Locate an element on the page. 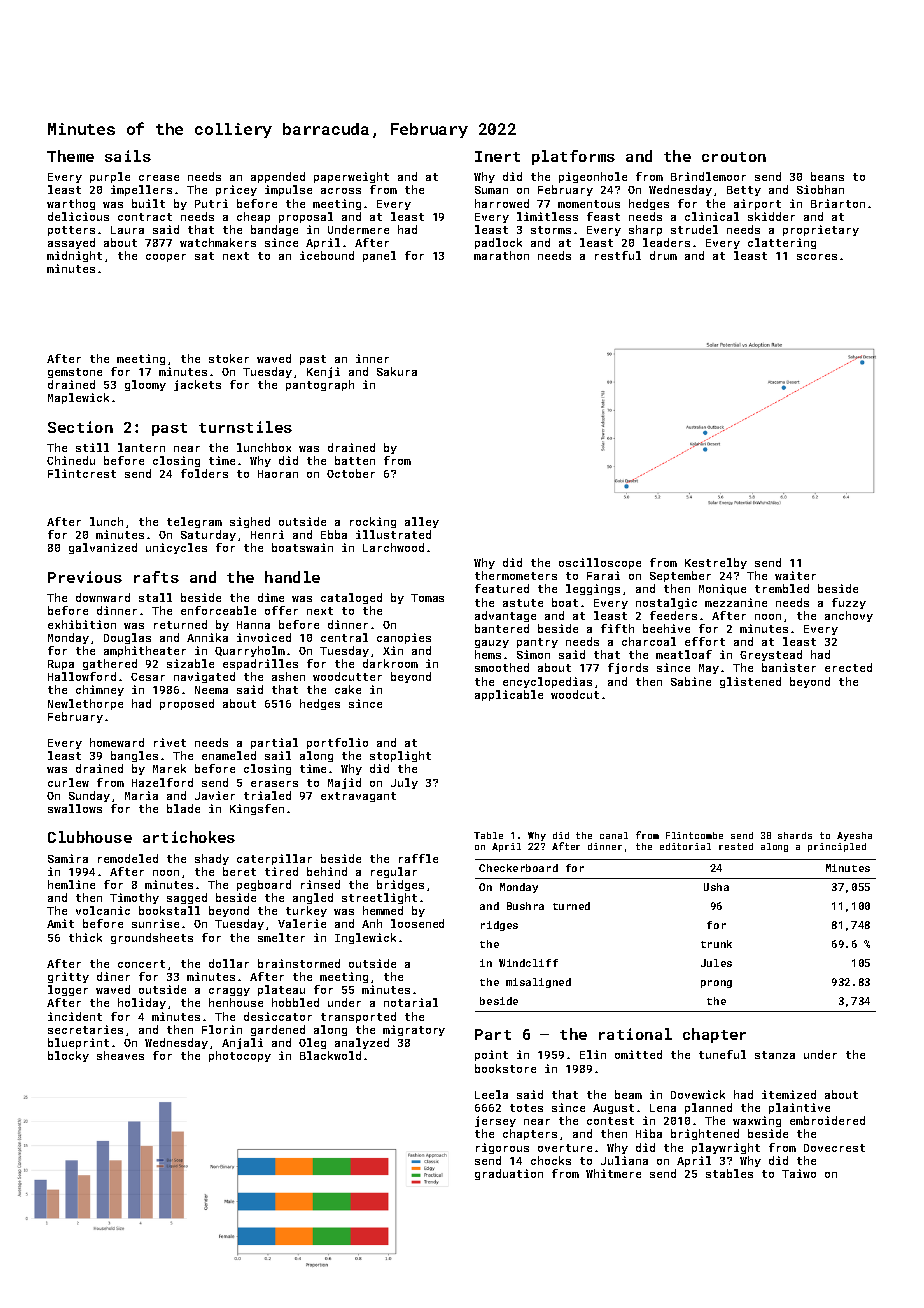 The height and width of the image is (1308, 924). Taiwo is located at coordinates (799, 1173).
